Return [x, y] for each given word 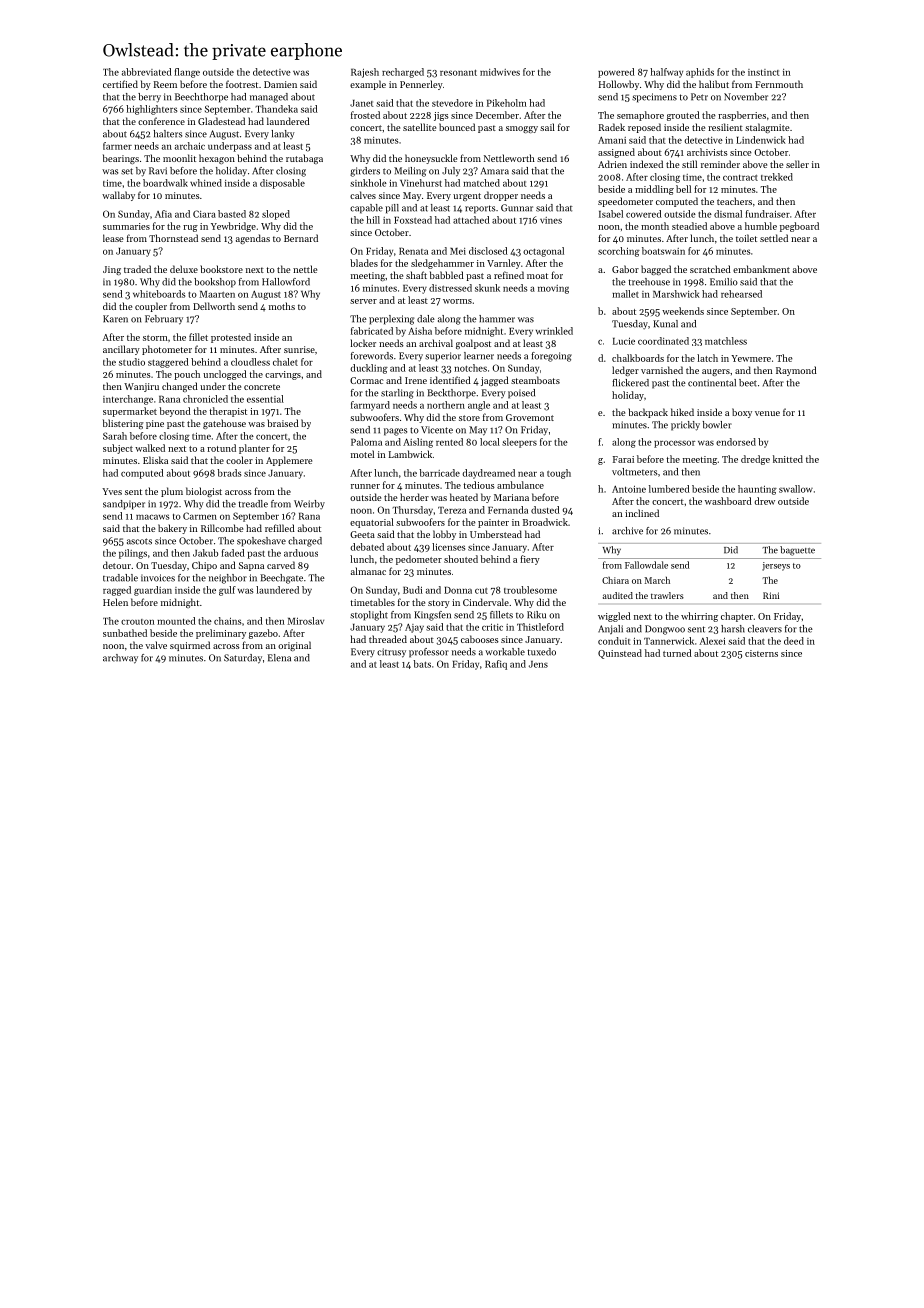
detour [117, 565]
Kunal [665, 324]
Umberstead [496, 534]
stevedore [452, 103]
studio [132, 362]
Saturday [243, 659]
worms [457, 301]
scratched [710, 269]
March [657, 580]
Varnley [504, 264]
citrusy [391, 653]
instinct [764, 72]
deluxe [184, 269]
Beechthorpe [201, 98]
